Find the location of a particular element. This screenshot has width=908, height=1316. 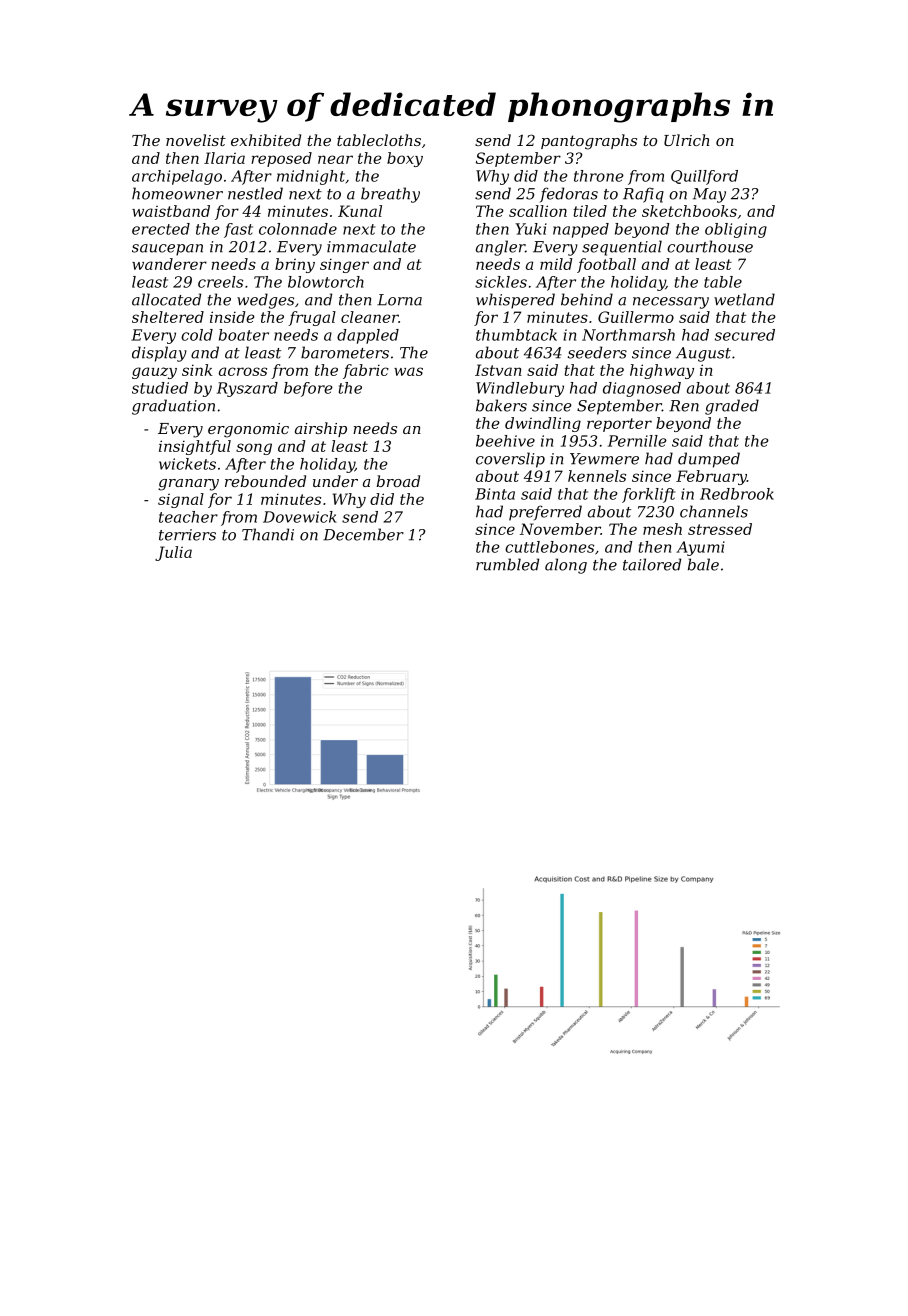

bakers is located at coordinates (501, 405).
